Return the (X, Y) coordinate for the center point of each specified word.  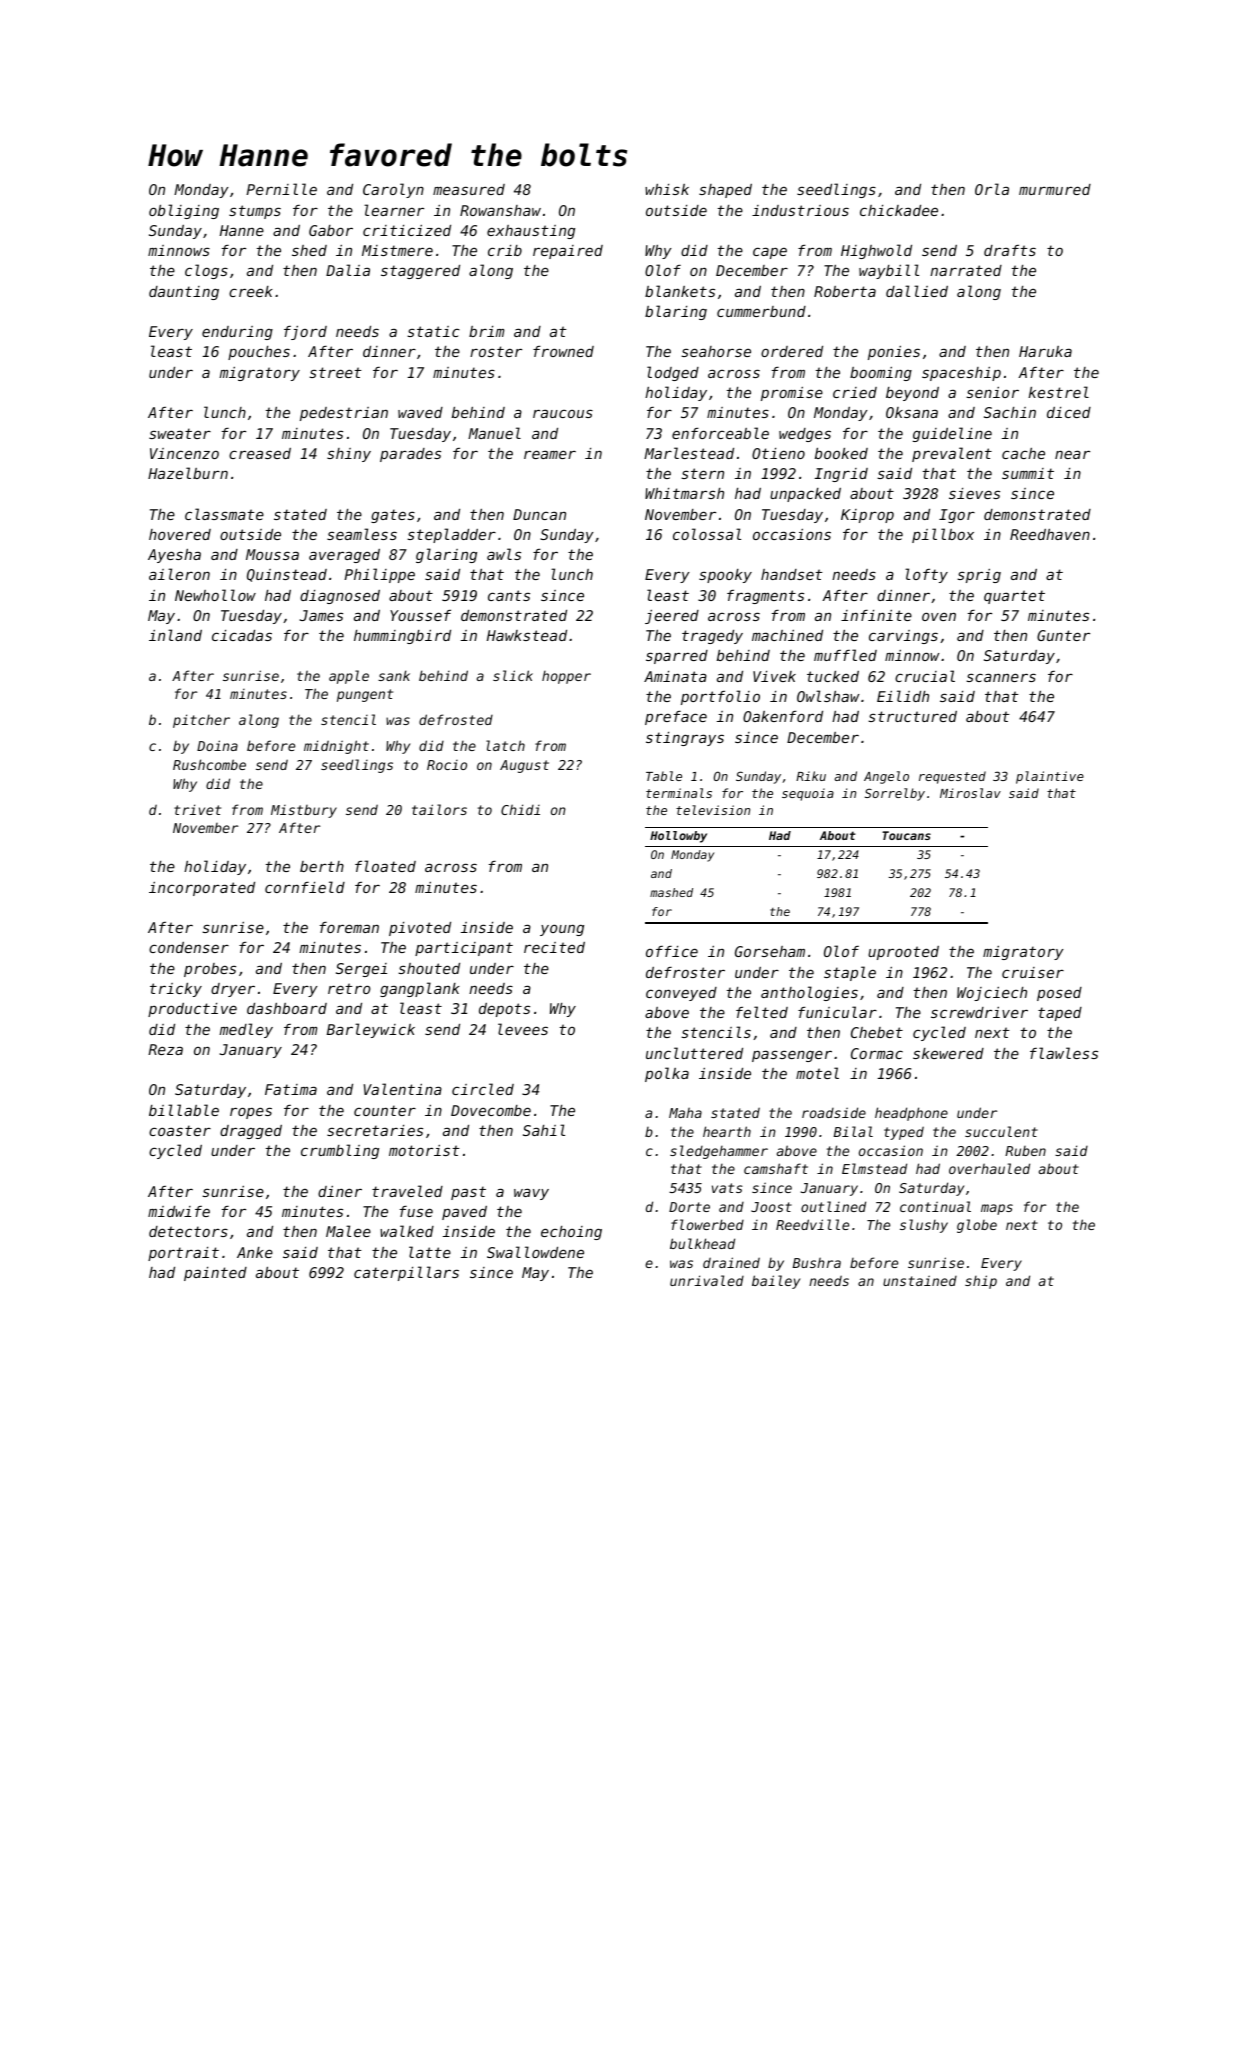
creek (251, 291)
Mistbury (304, 811)
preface (676, 718)
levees (523, 1029)
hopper (566, 677)
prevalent (952, 454)
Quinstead (287, 575)
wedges (805, 435)
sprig (979, 576)
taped (1060, 1014)
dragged (251, 1132)
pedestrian (344, 414)
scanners (1001, 677)
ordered (792, 351)
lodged (673, 373)
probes (210, 970)
